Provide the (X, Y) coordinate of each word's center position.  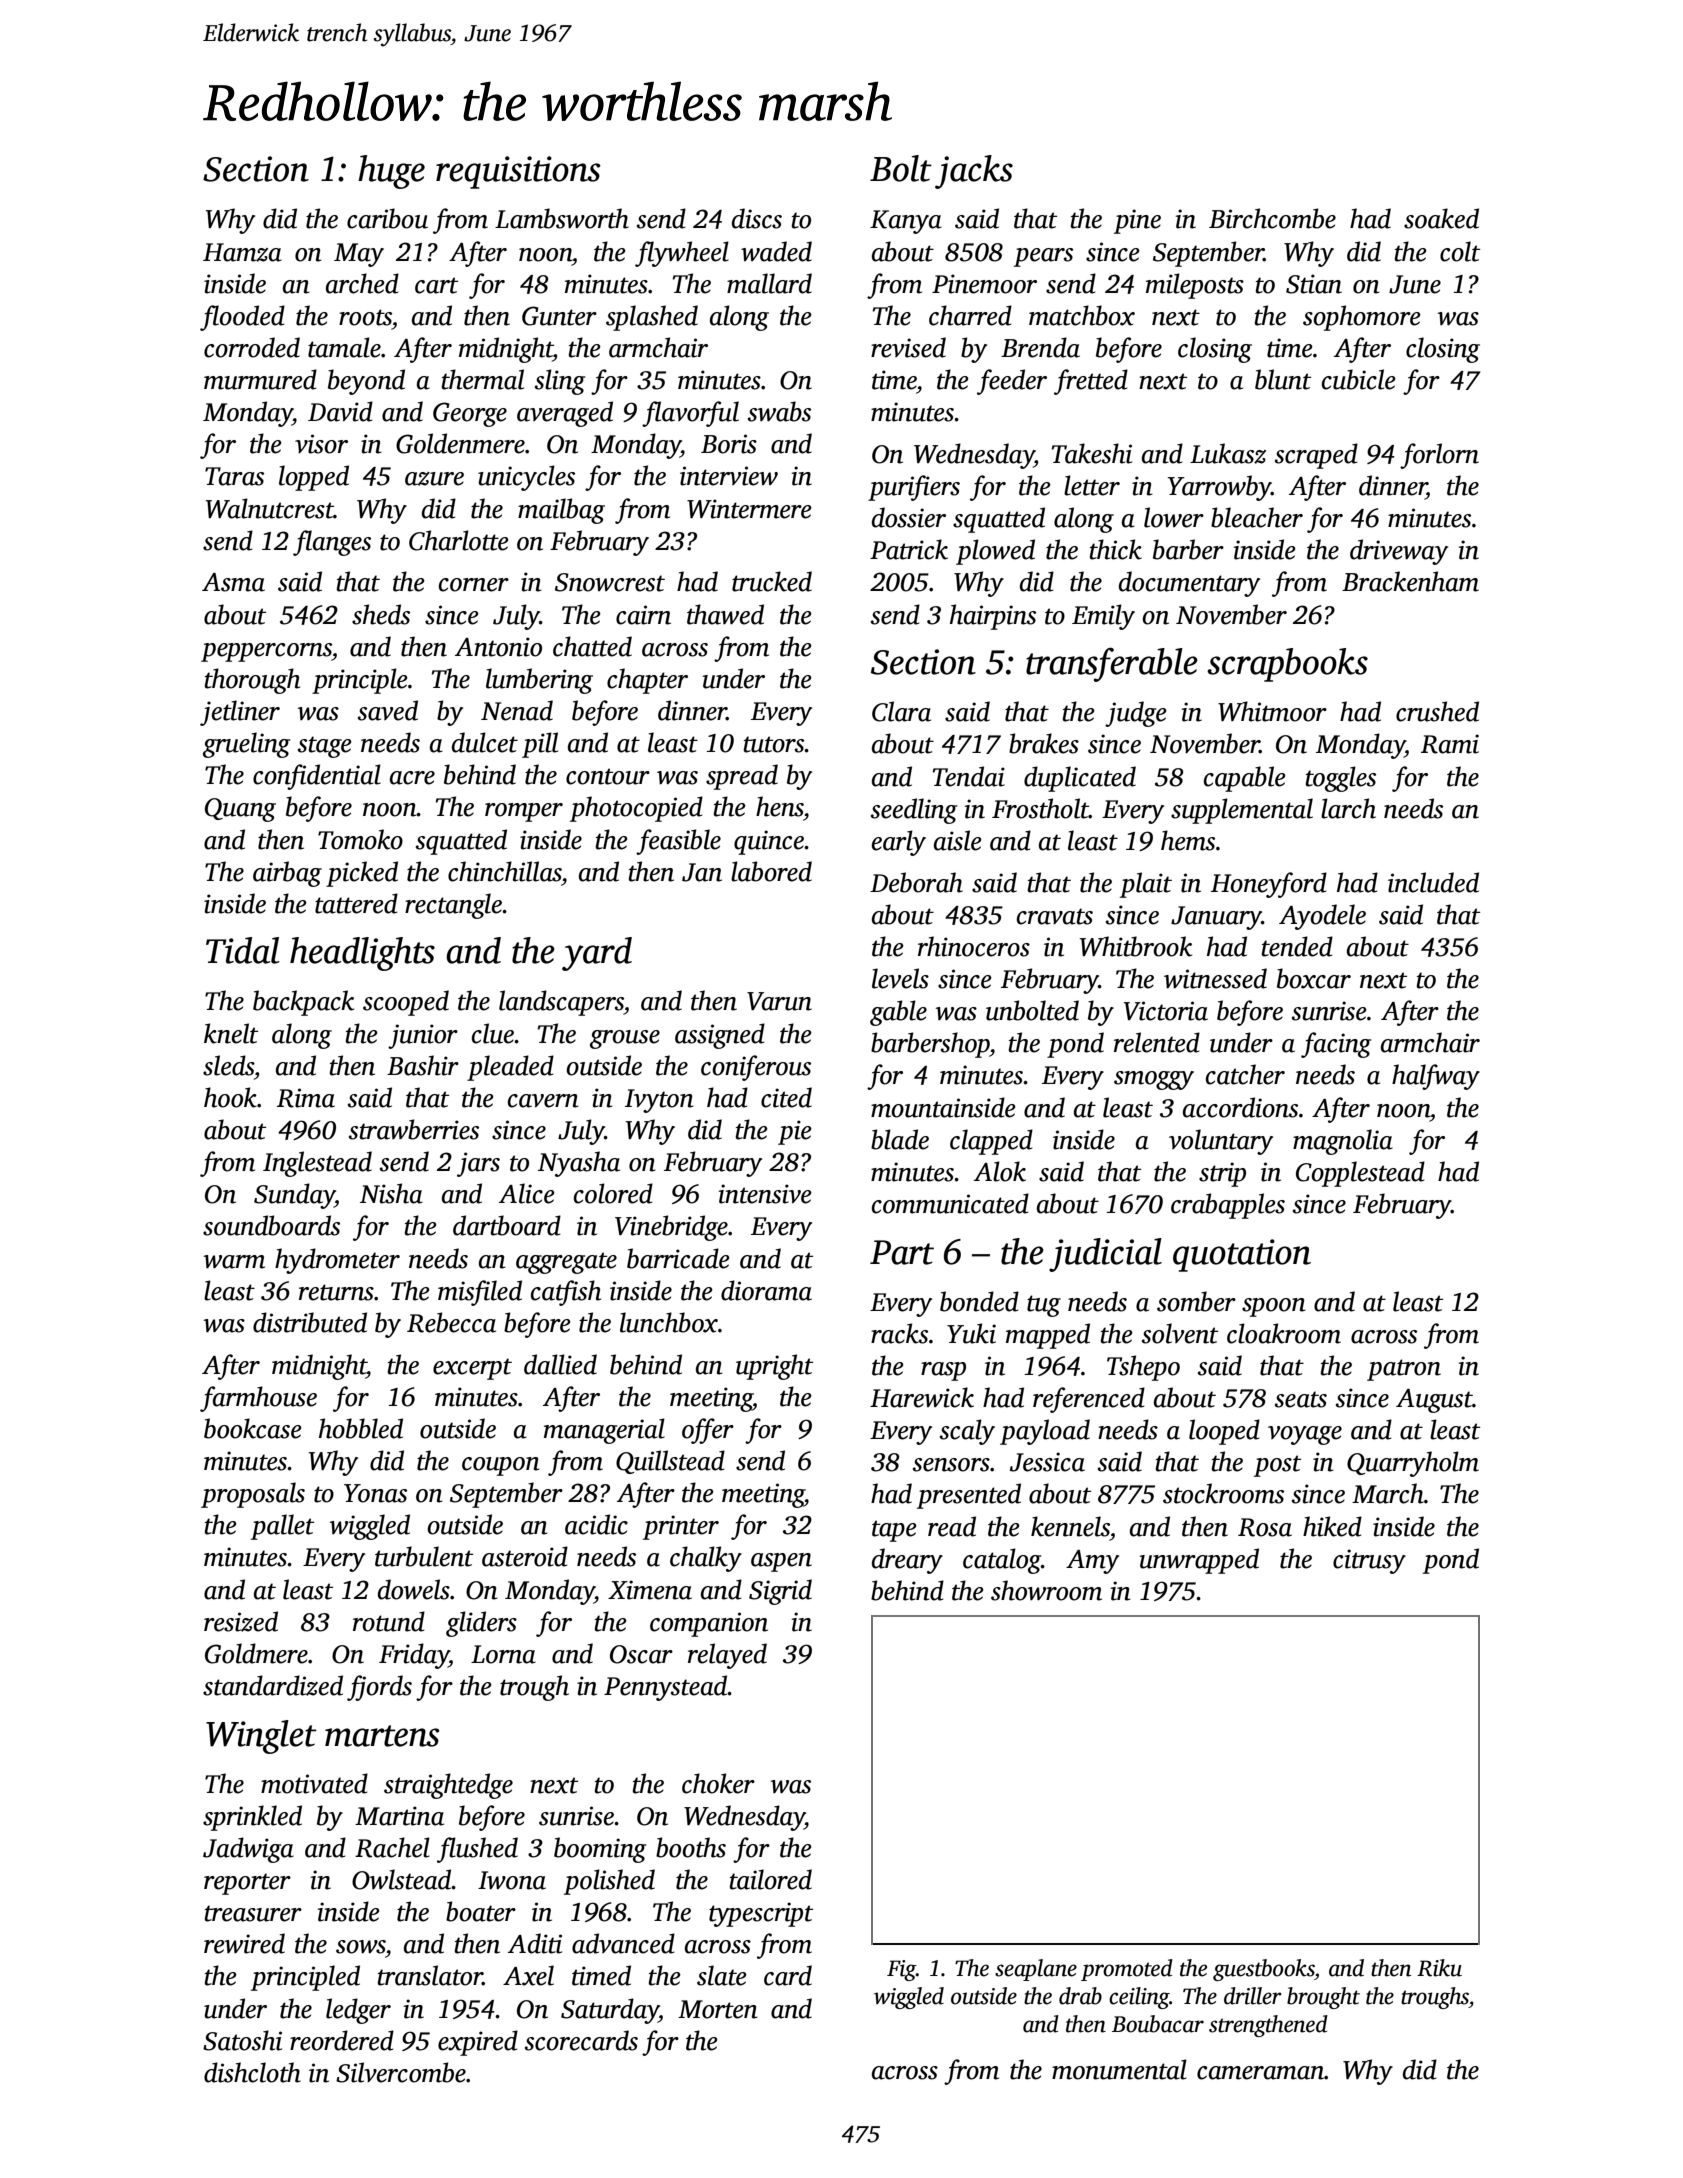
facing (1336, 1045)
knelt (231, 1033)
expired (478, 2043)
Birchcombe (1272, 218)
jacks (974, 172)
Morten (718, 2009)
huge (391, 172)
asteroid (525, 1556)
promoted (1127, 1970)
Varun (779, 1001)
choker (718, 1783)
